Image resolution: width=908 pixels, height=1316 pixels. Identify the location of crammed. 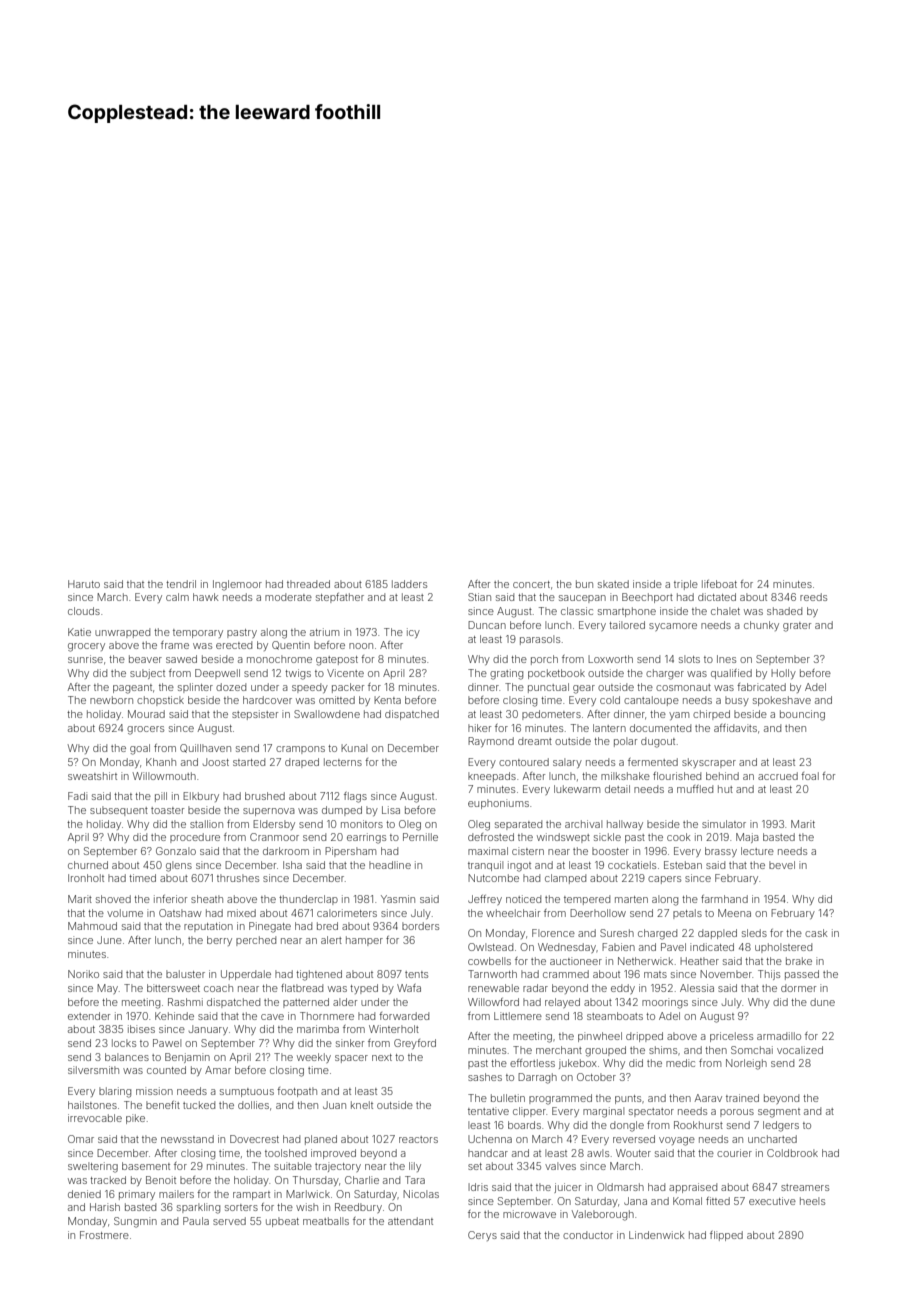
(566, 974).
